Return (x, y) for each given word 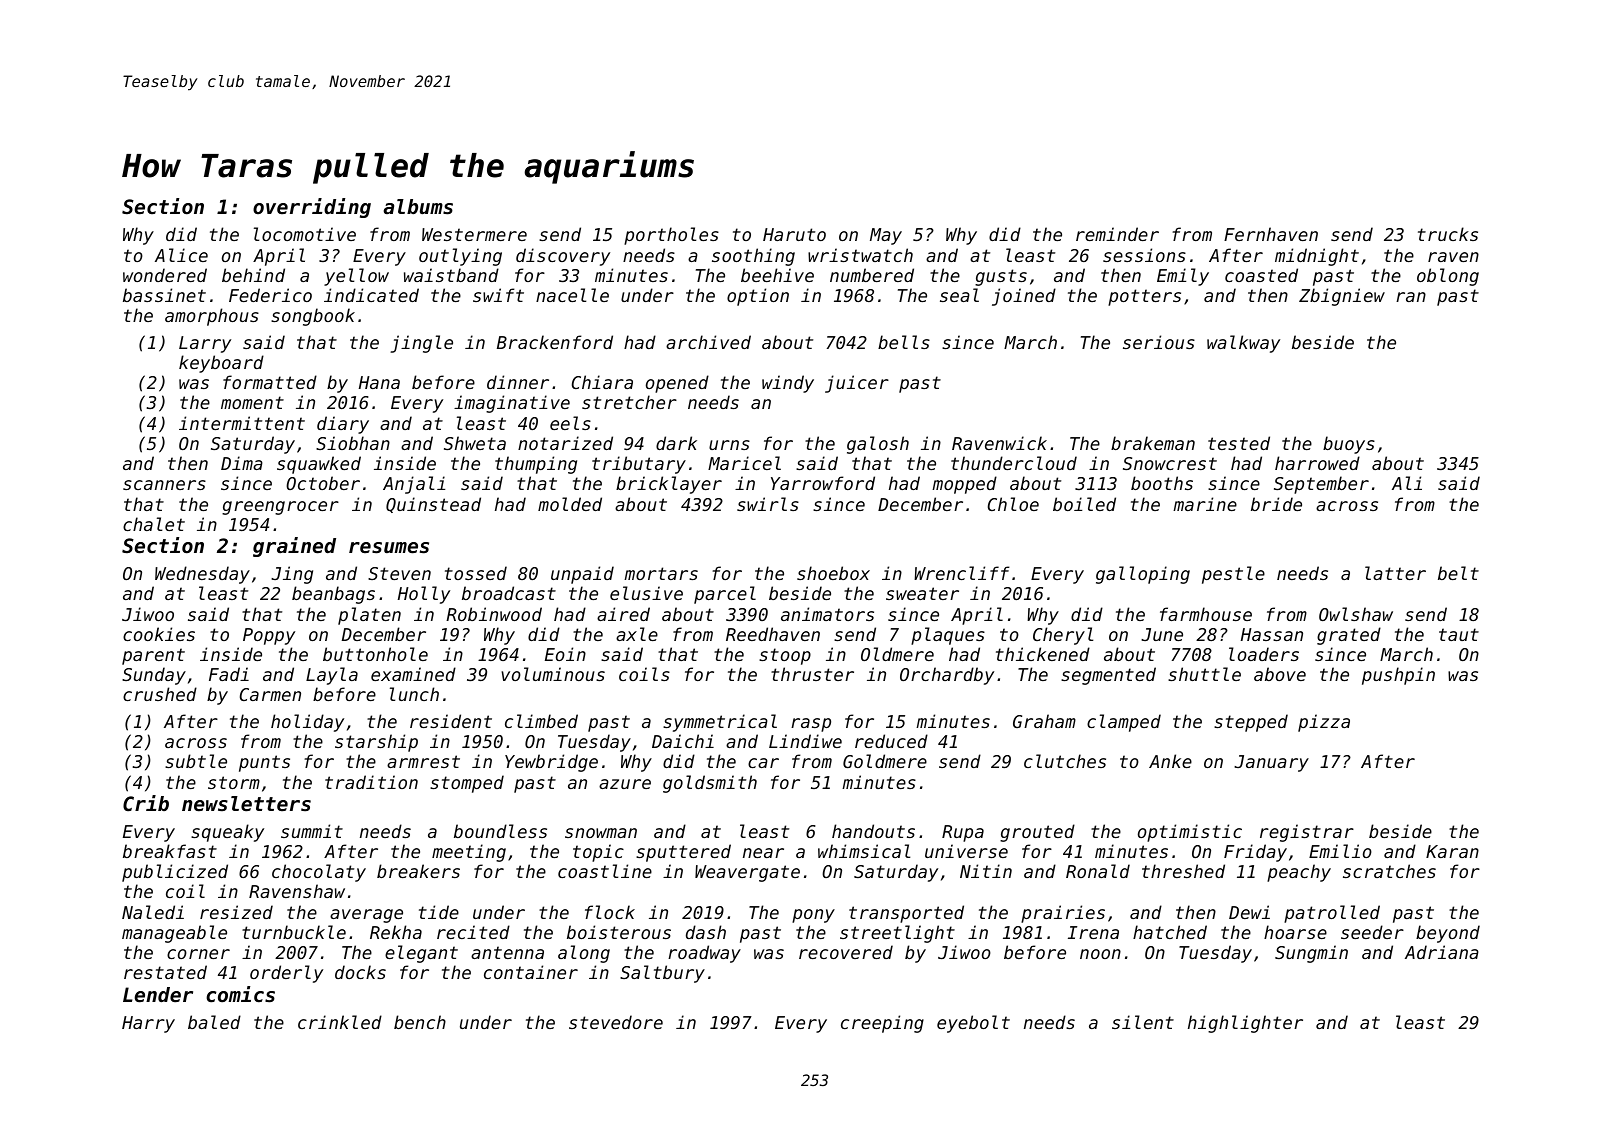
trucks (1448, 234)
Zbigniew (1342, 297)
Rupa (963, 833)
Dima (242, 463)
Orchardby (947, 676)
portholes (671, 236)
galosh (878, 445)
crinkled (340, 1022)
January (1271, 763)
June (1162, 634)
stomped (467, 784)
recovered (846, 952)
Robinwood (494, 614)
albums (418, 207)
